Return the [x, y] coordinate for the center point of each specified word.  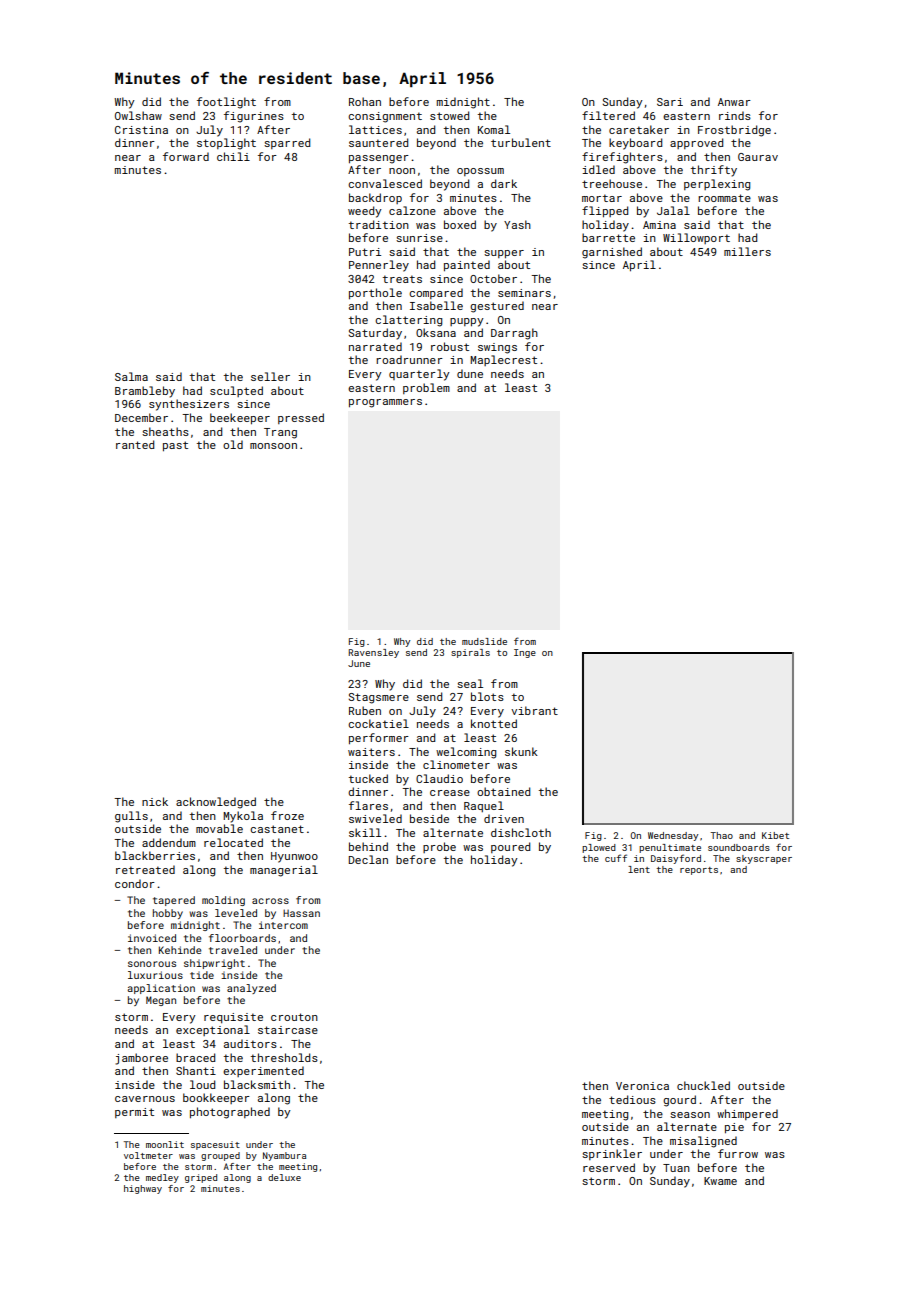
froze [287, 815]
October [493, 278]
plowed [599, 848]
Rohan [365, 101]
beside [429, 818]
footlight [226, 103]
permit [134, 1113]
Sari [670, 102]
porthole [375, 294]
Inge [525, 653]
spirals [470, 653]
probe [439, 847]
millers [747, 251]
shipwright [214, 964]
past [175, 446]
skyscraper [764, 859]
